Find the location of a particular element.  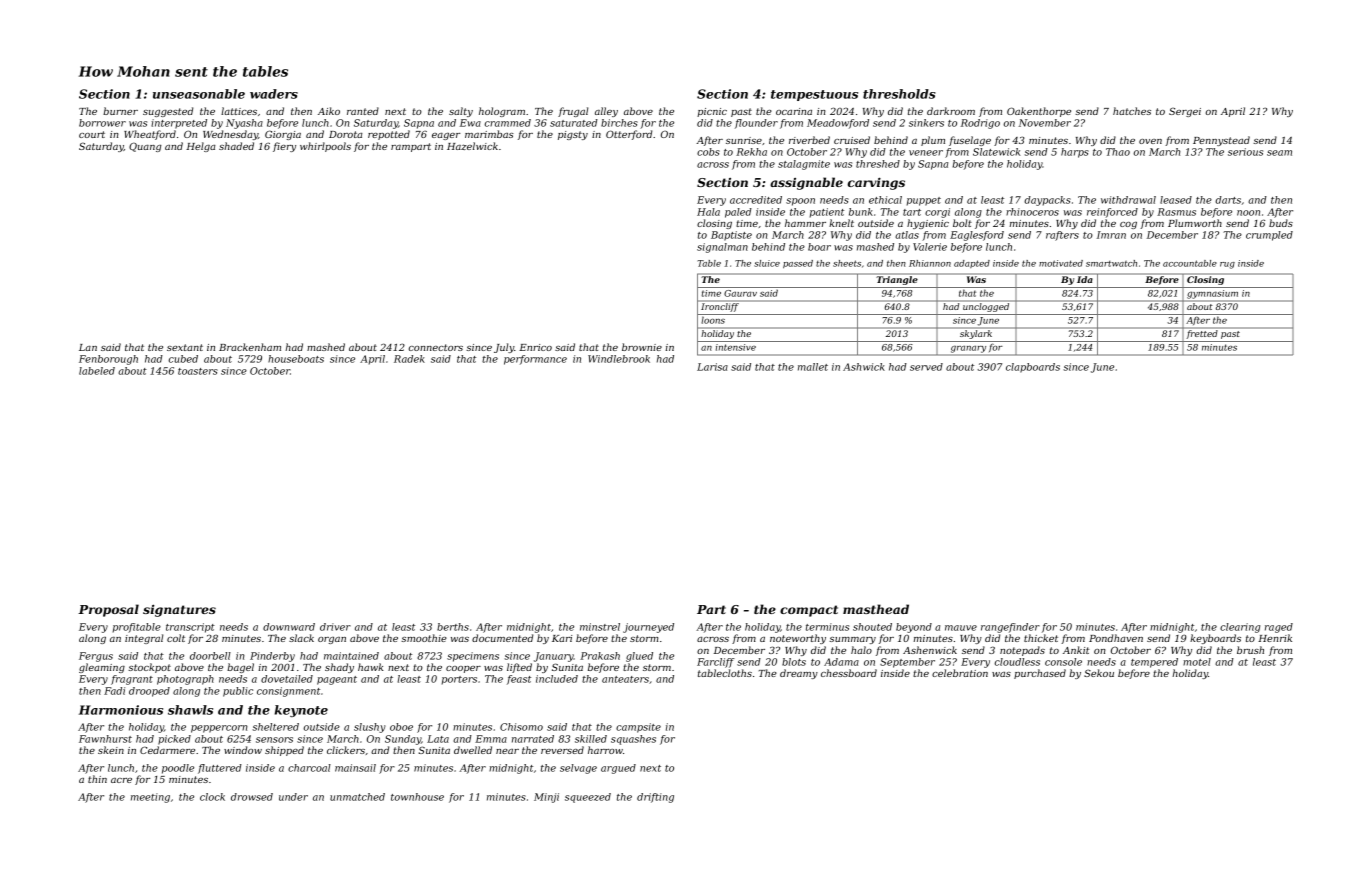

houseboats is located at coordinates (296, 359).
